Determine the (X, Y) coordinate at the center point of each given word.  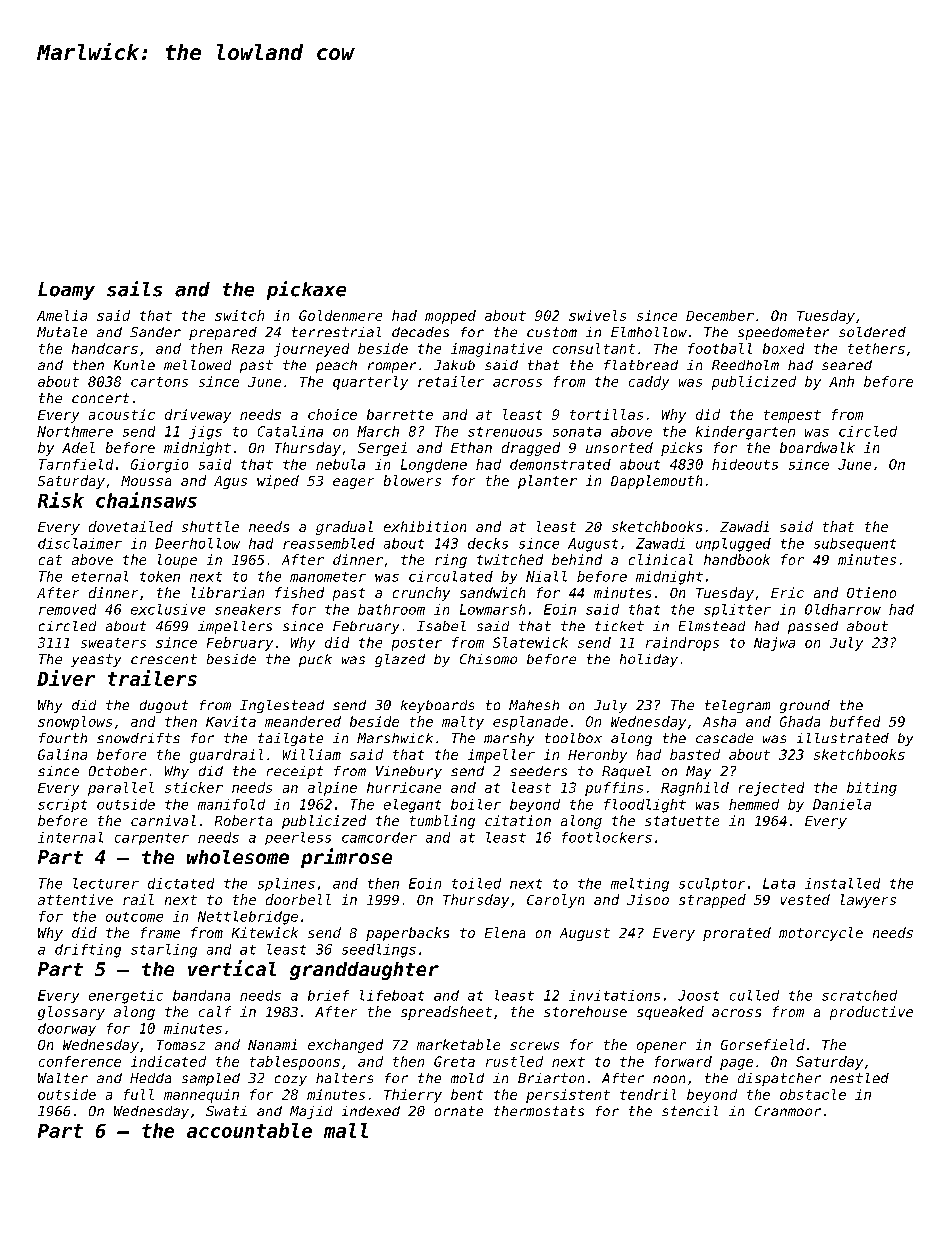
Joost (698, 995)
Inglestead (282, 706)
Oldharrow (843, 609)
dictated (181, 883)
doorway (67, 1029)
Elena (505, 932)
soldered (872, 332)
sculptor (712, 884)
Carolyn (555, 901)
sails (134, 289)
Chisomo (488, 659)
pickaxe (306, 290)
